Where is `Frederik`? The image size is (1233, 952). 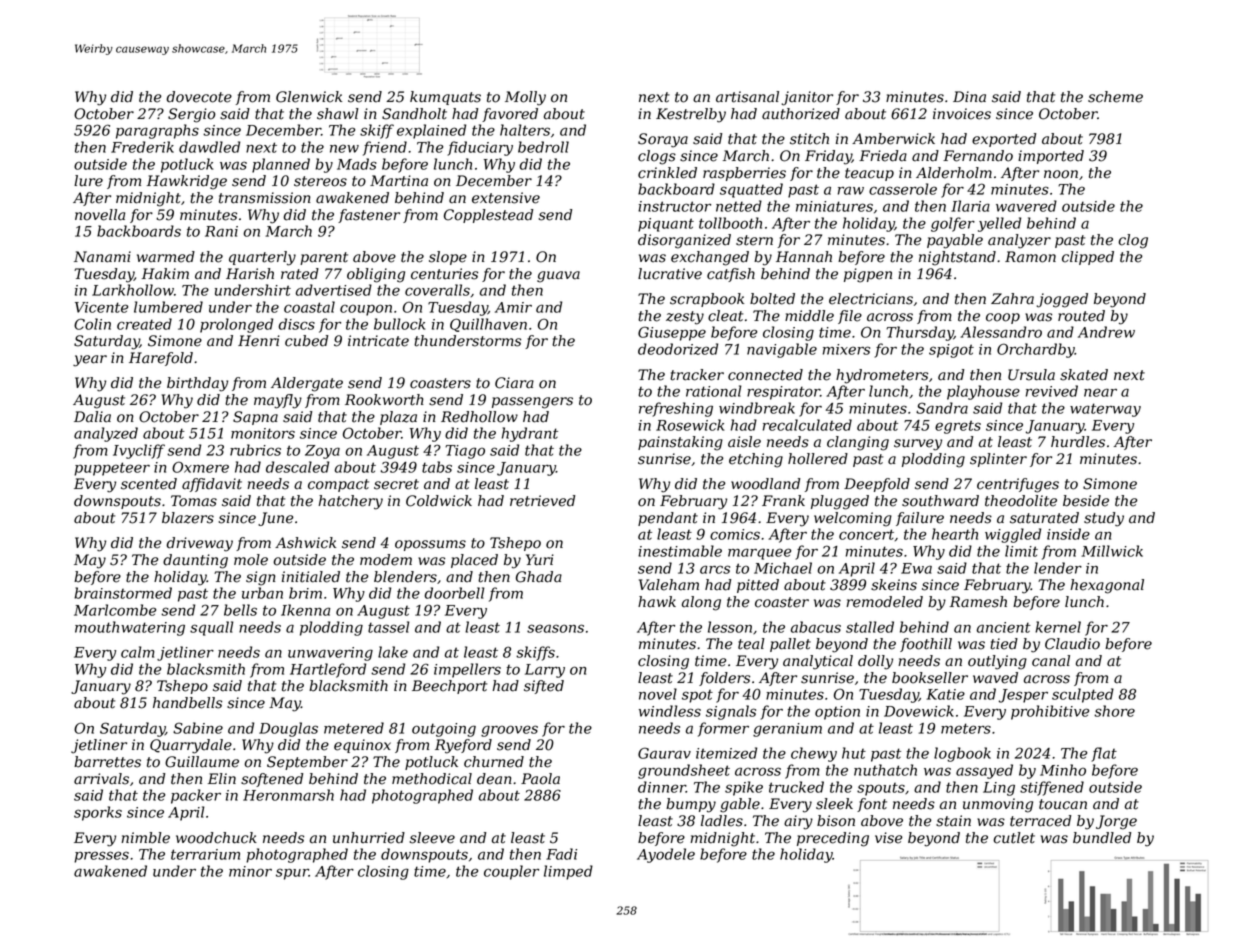
Frederik is located at coordinates (142, 147).
